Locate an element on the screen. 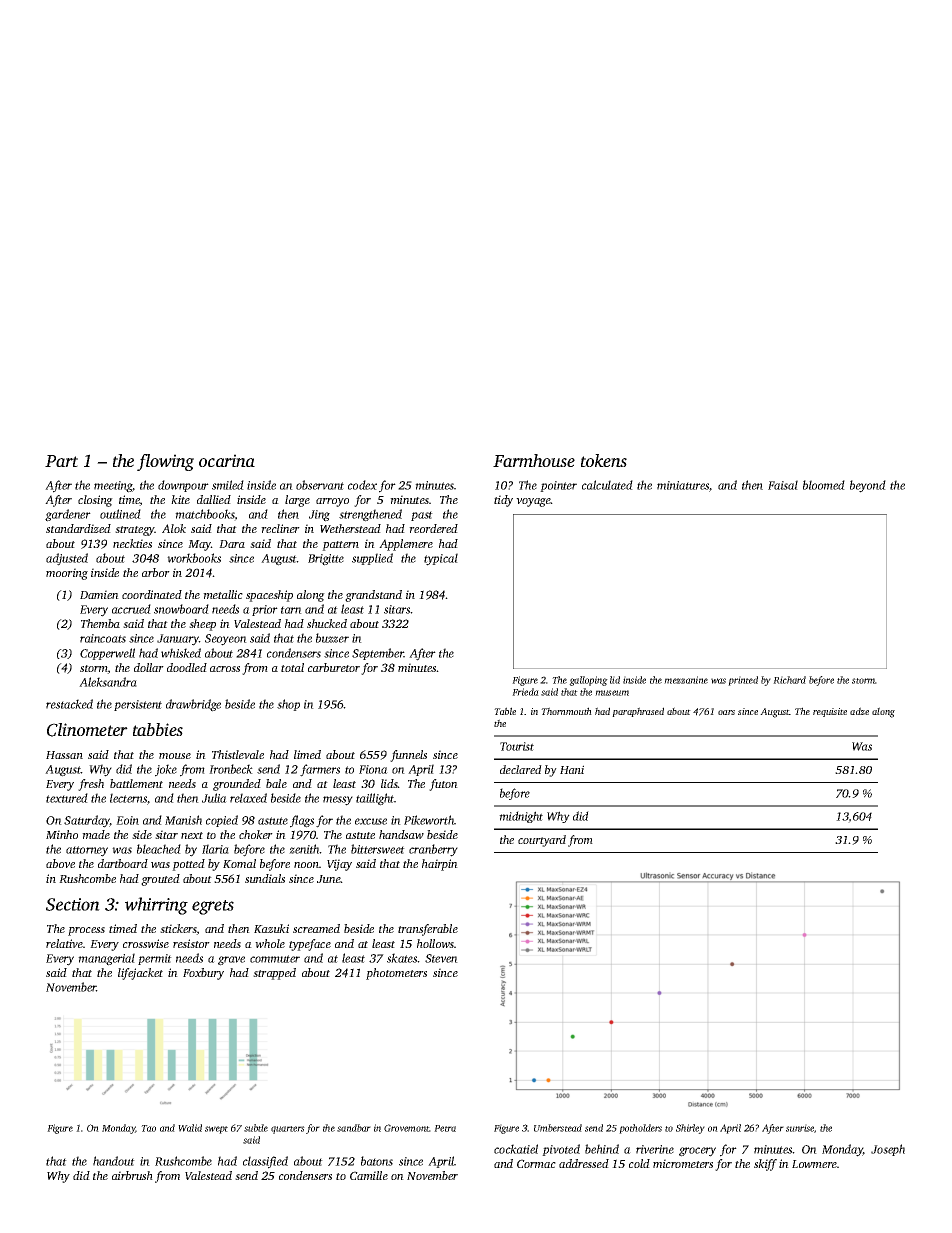 Image resolution: width=952 pixels, height=1233 pixels. Part is located at coordinates (61, 461).
